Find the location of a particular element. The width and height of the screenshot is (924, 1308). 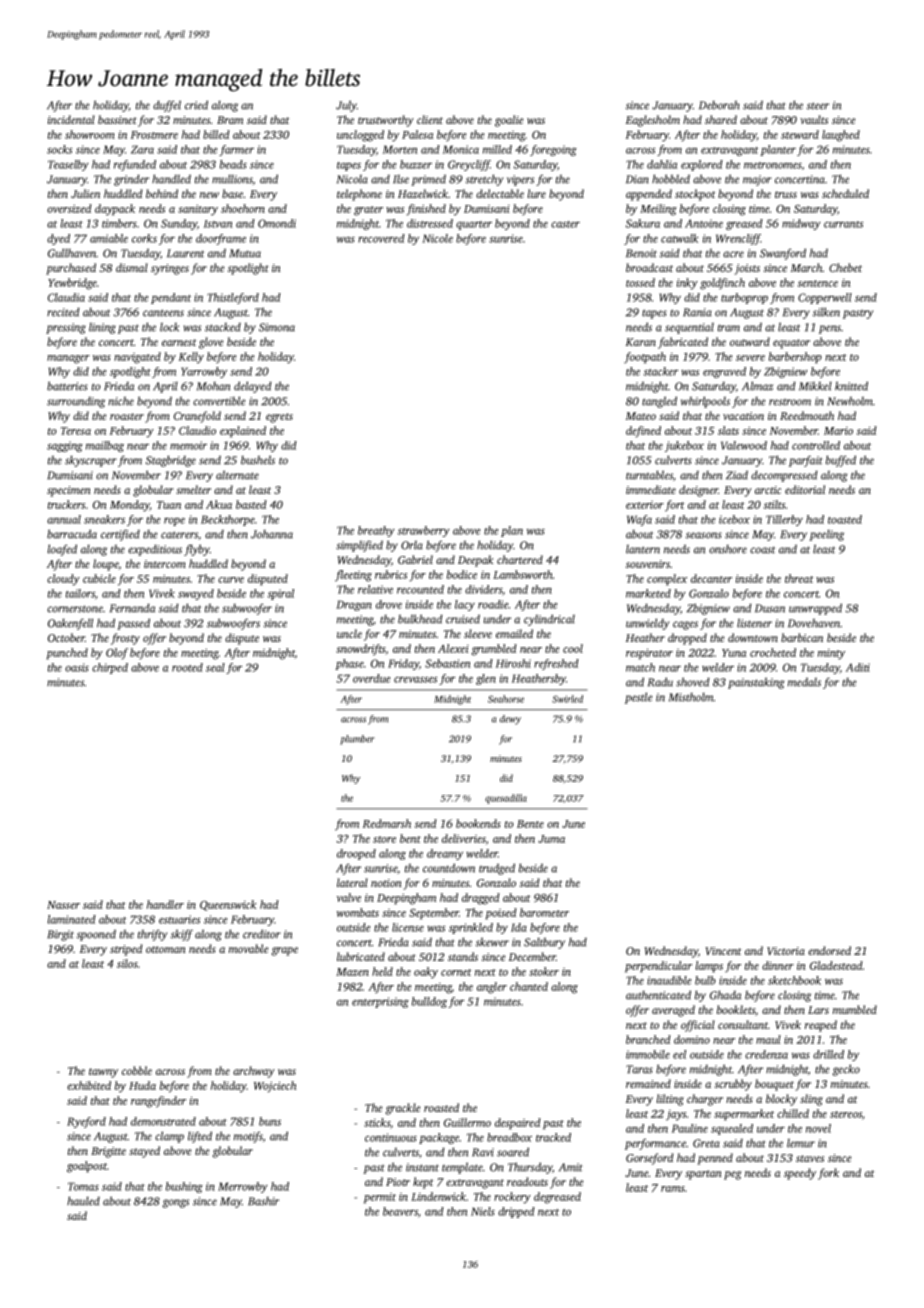

handler is located at coordinates (165, 904).
